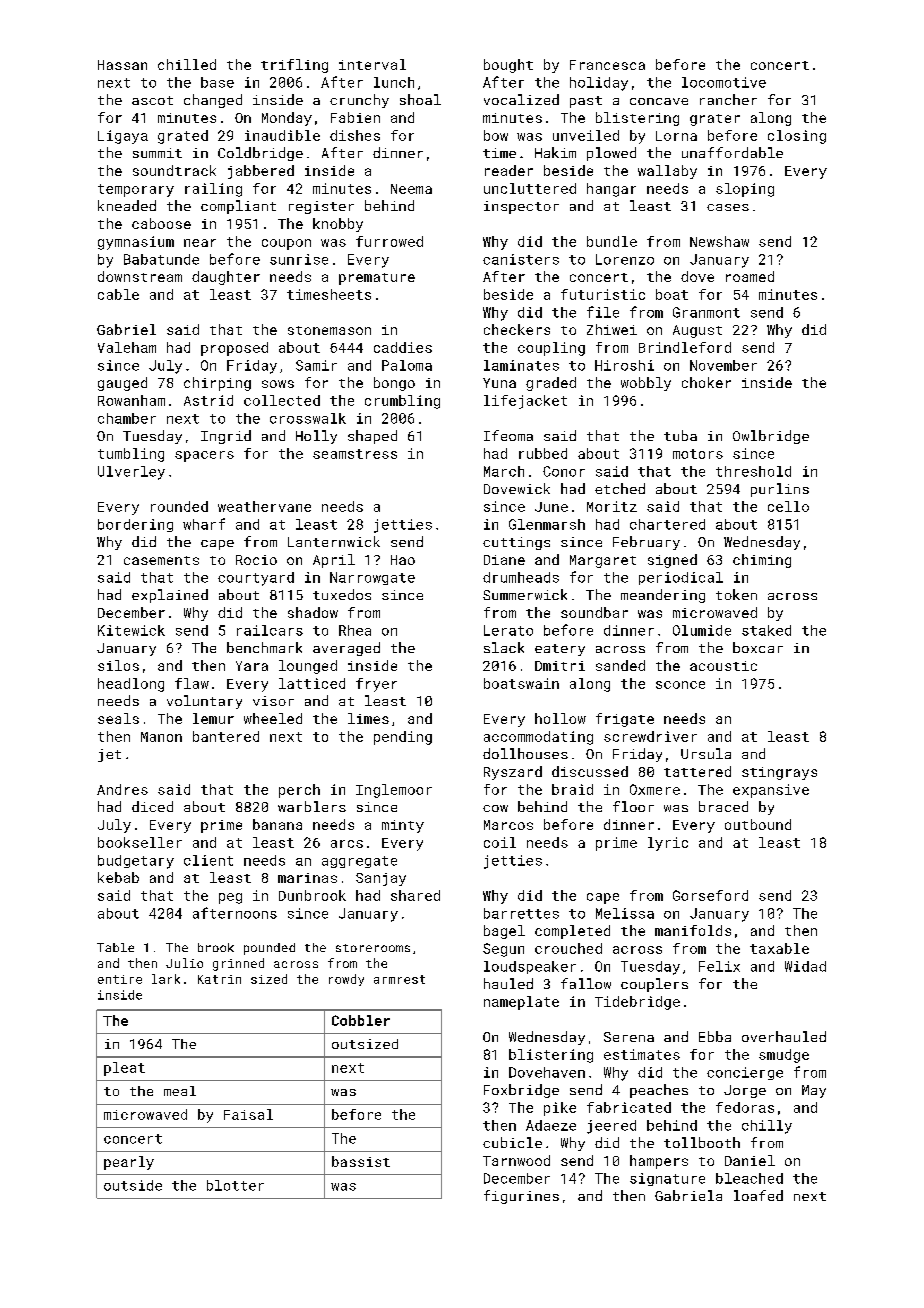 Image resolution: width=924 pixels, height=1308 pixels. I want to click on Narrowgate, so click(372, 578).
